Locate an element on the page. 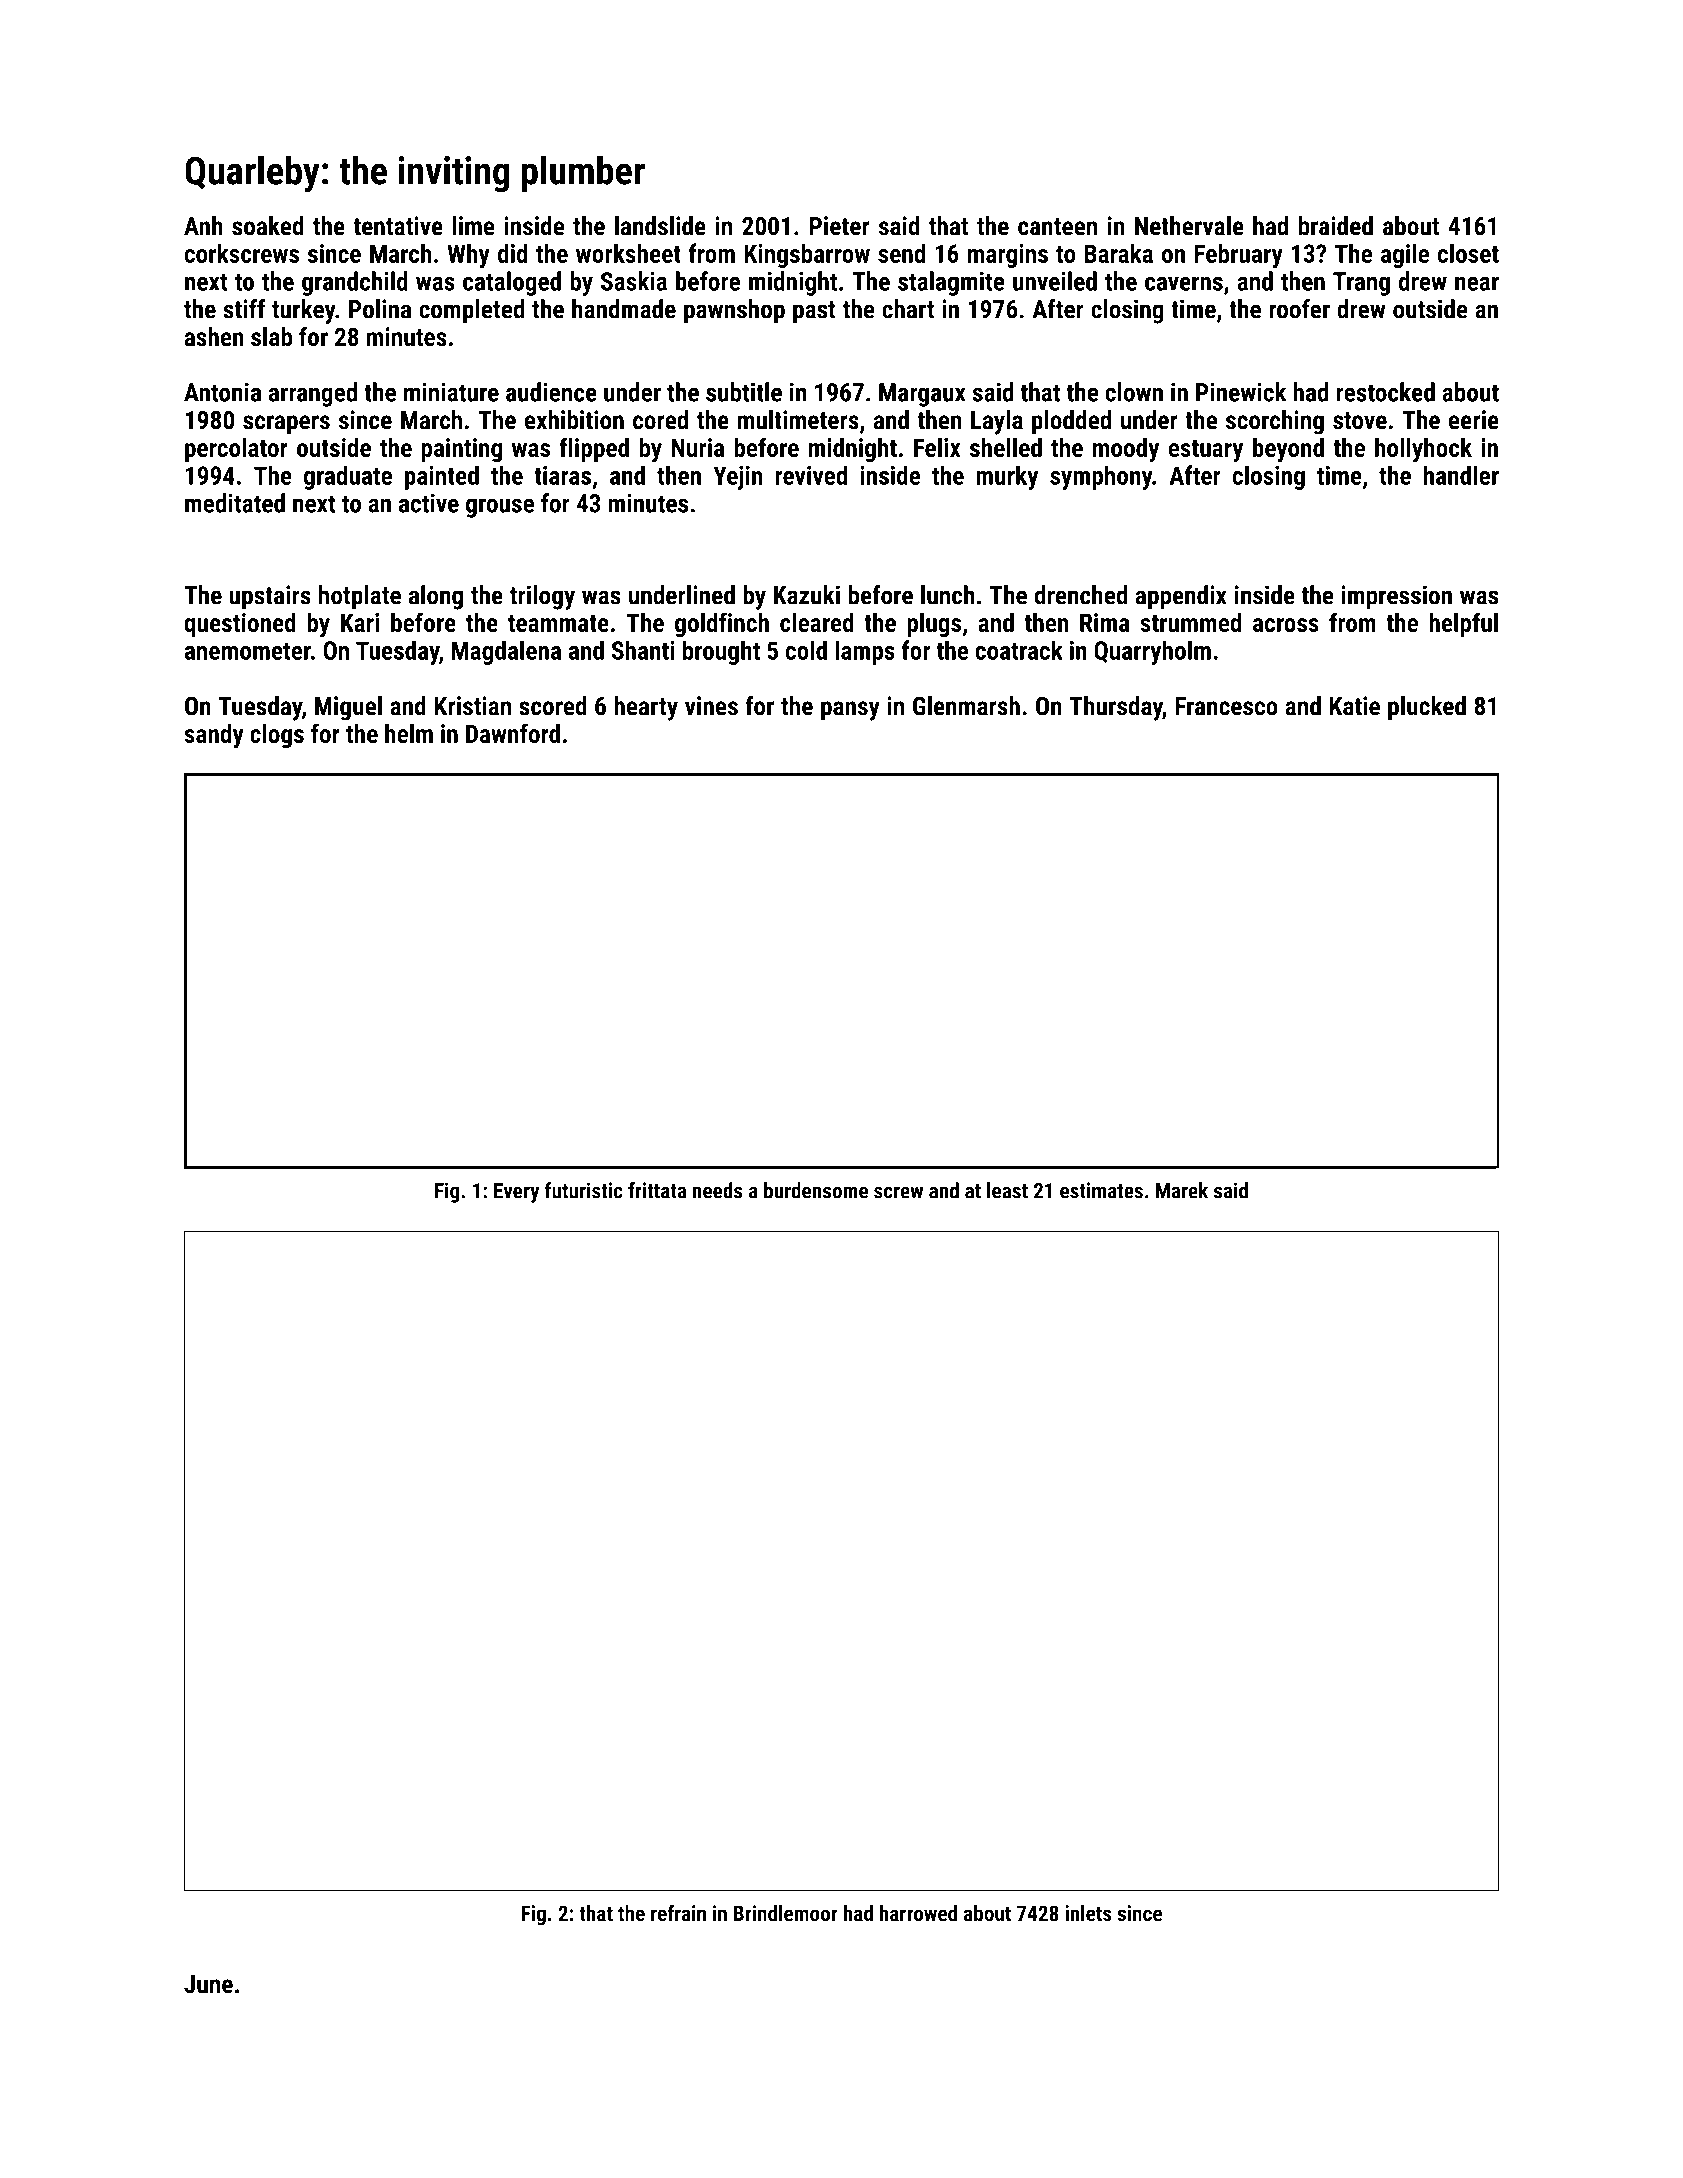  Dawnford is located at coordinates (513, 733).
